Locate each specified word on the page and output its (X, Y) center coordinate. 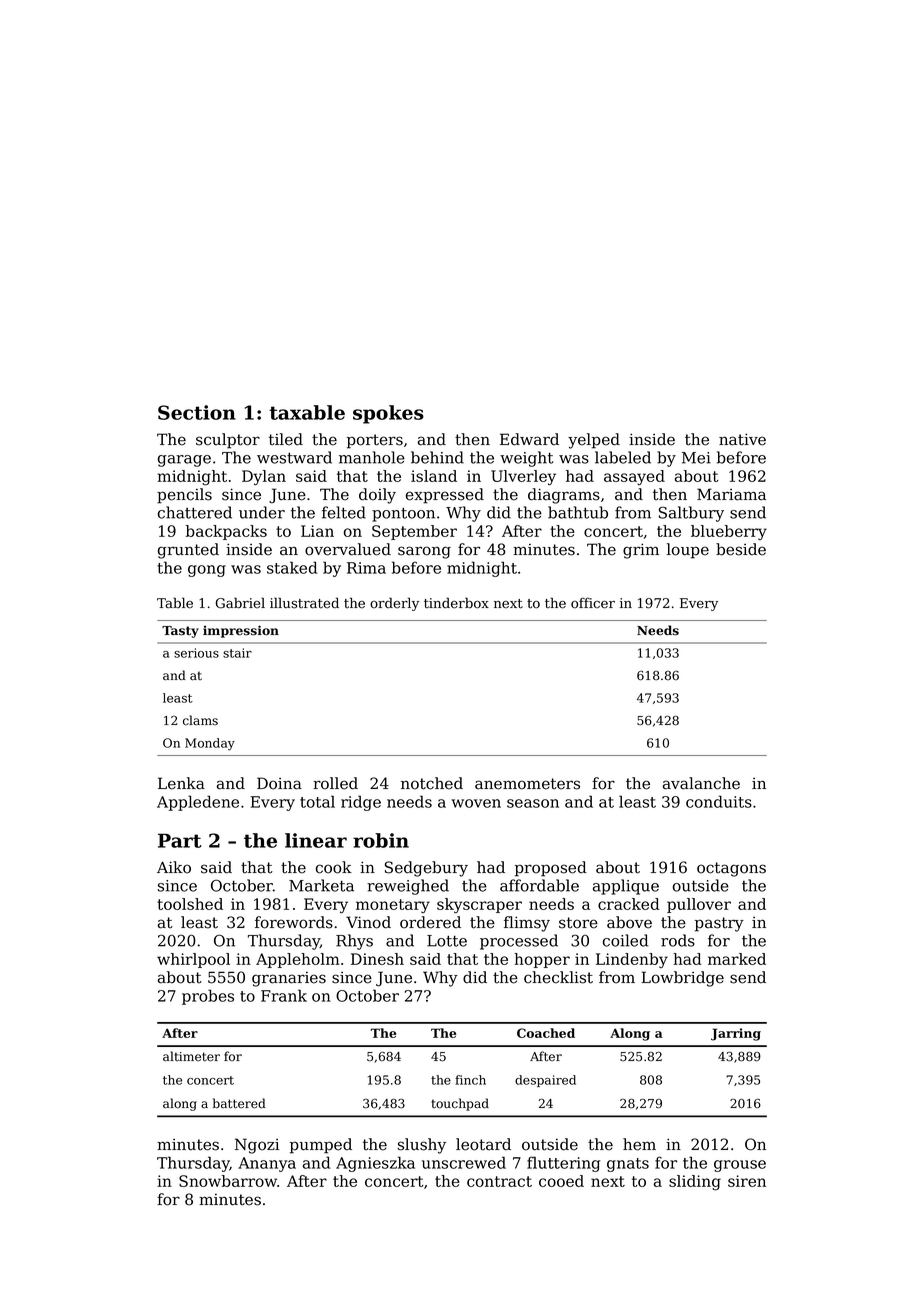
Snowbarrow (228, 1181)
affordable (539, 885)
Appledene (198, 803)
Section (197, 412)
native (742, 439)
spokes (388, 414)
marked (737, 959)
